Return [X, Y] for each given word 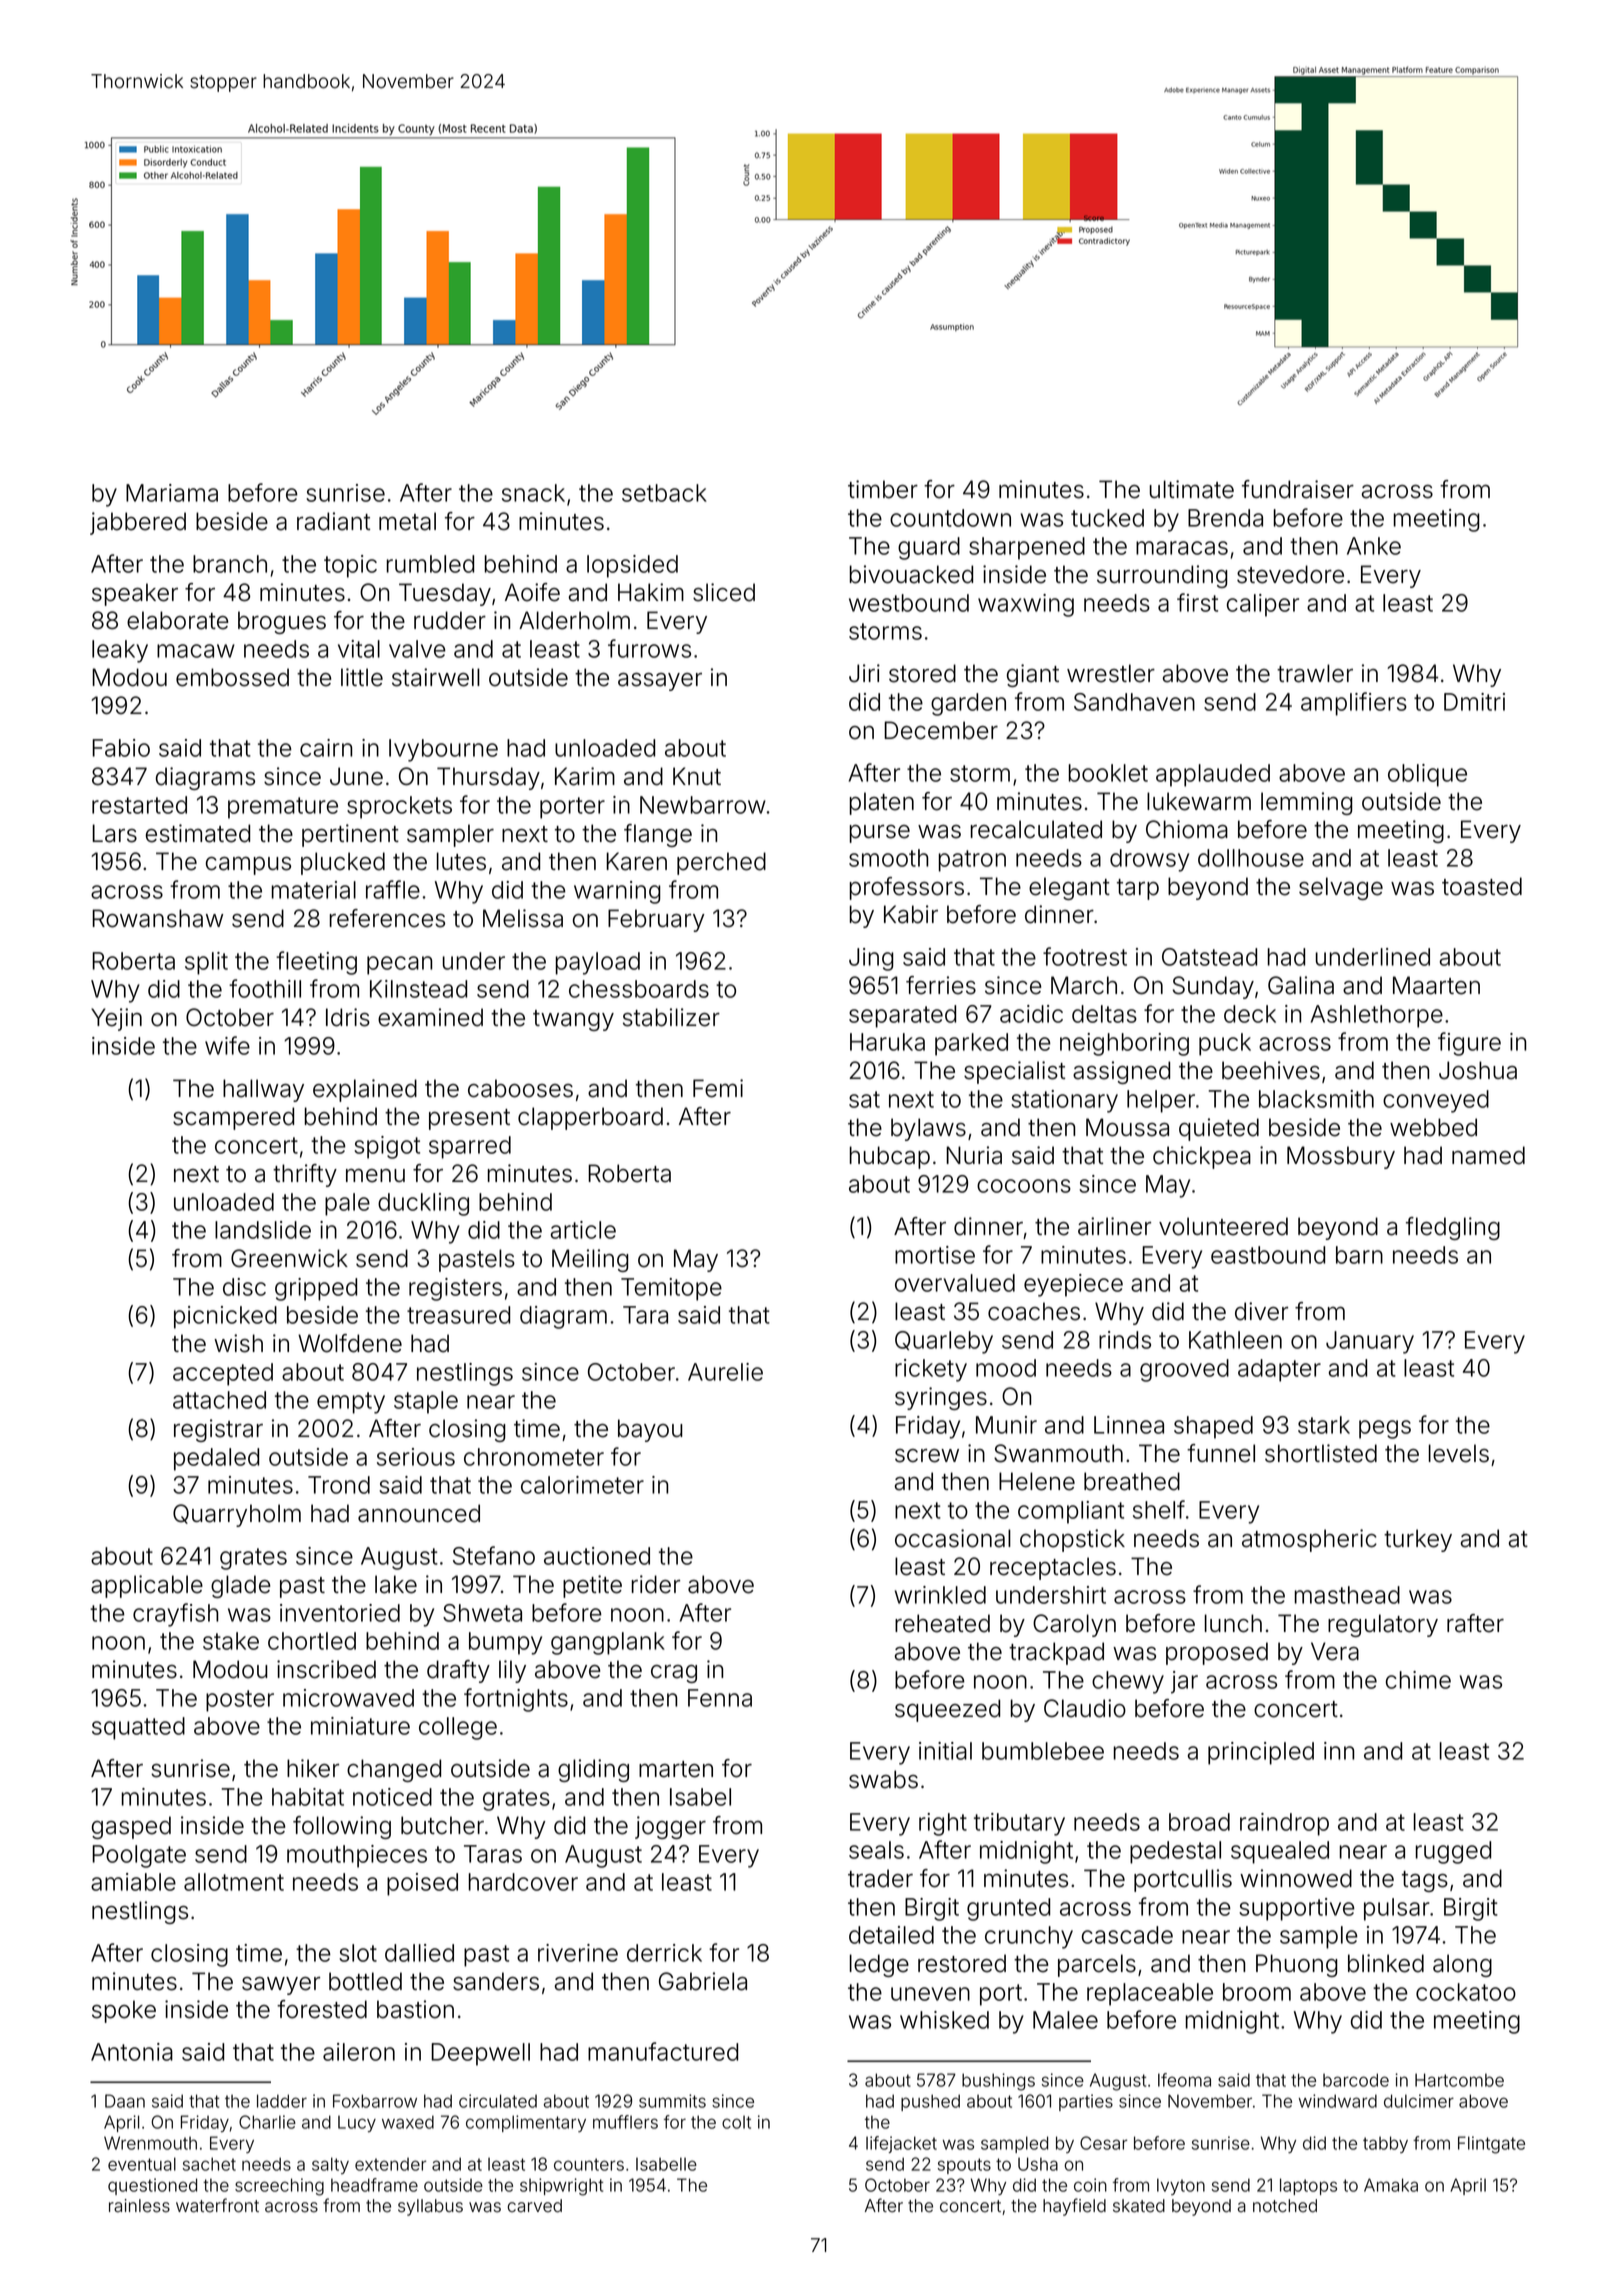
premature [283, 808]
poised [422, 1884]
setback [664, 493]
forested [322, 2009]
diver [1261, 1311]
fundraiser [1298, 489]
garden [968, 704]
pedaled [216, 1459]
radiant [333, 521]
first [1197, 602]
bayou [650, 1430]
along [1462, 1965]
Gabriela [703, 1981]
